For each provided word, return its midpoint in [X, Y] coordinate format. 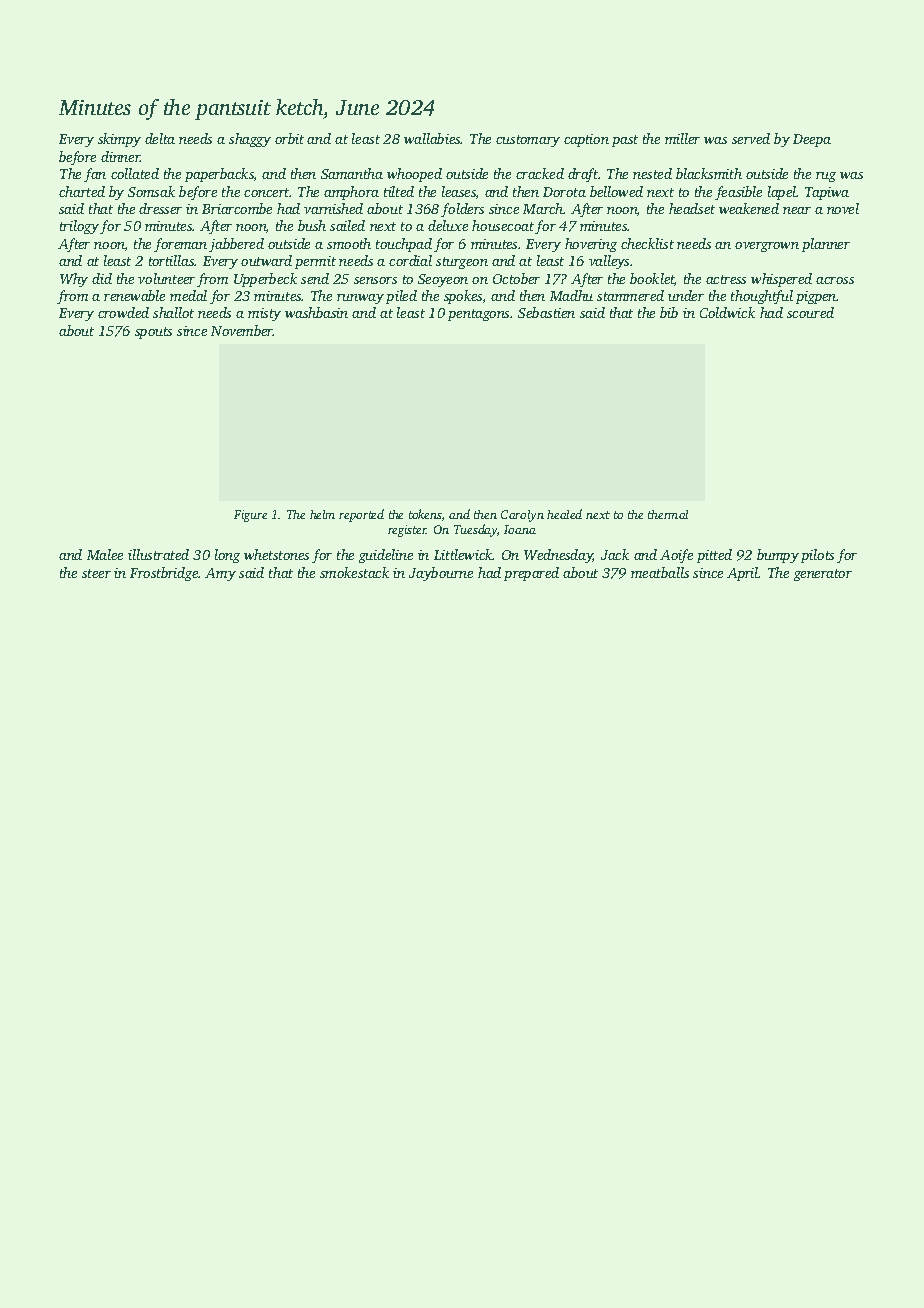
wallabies [432, 138]
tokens [425, 514]
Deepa [812, 140]
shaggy [250, 140]
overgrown [767, 247]
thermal [668, 514]
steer [96, 573]
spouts [153, 333]
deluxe [448, 225]
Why [74, 280]
